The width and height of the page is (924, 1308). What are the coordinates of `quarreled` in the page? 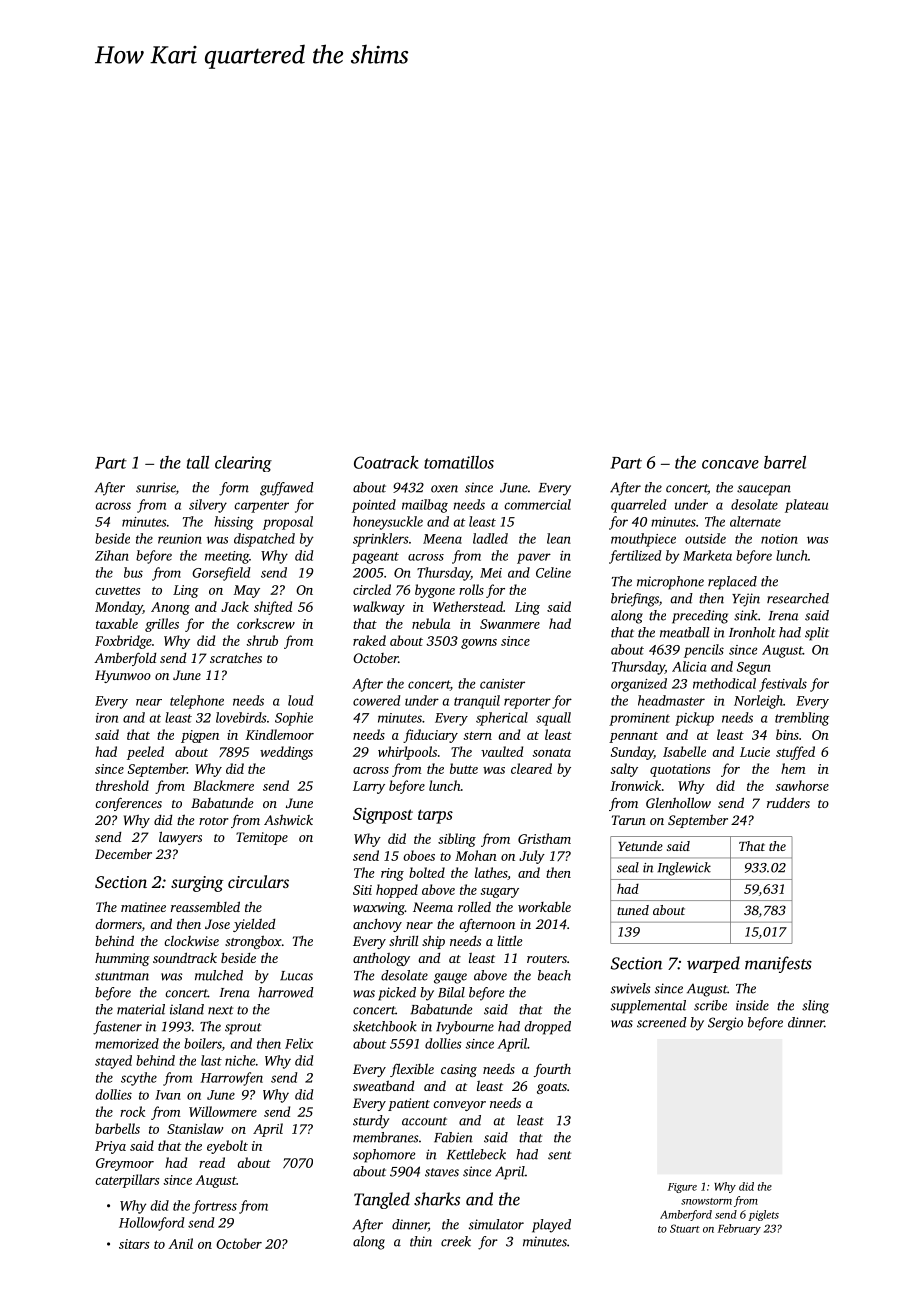 It's located at (639, 506).
